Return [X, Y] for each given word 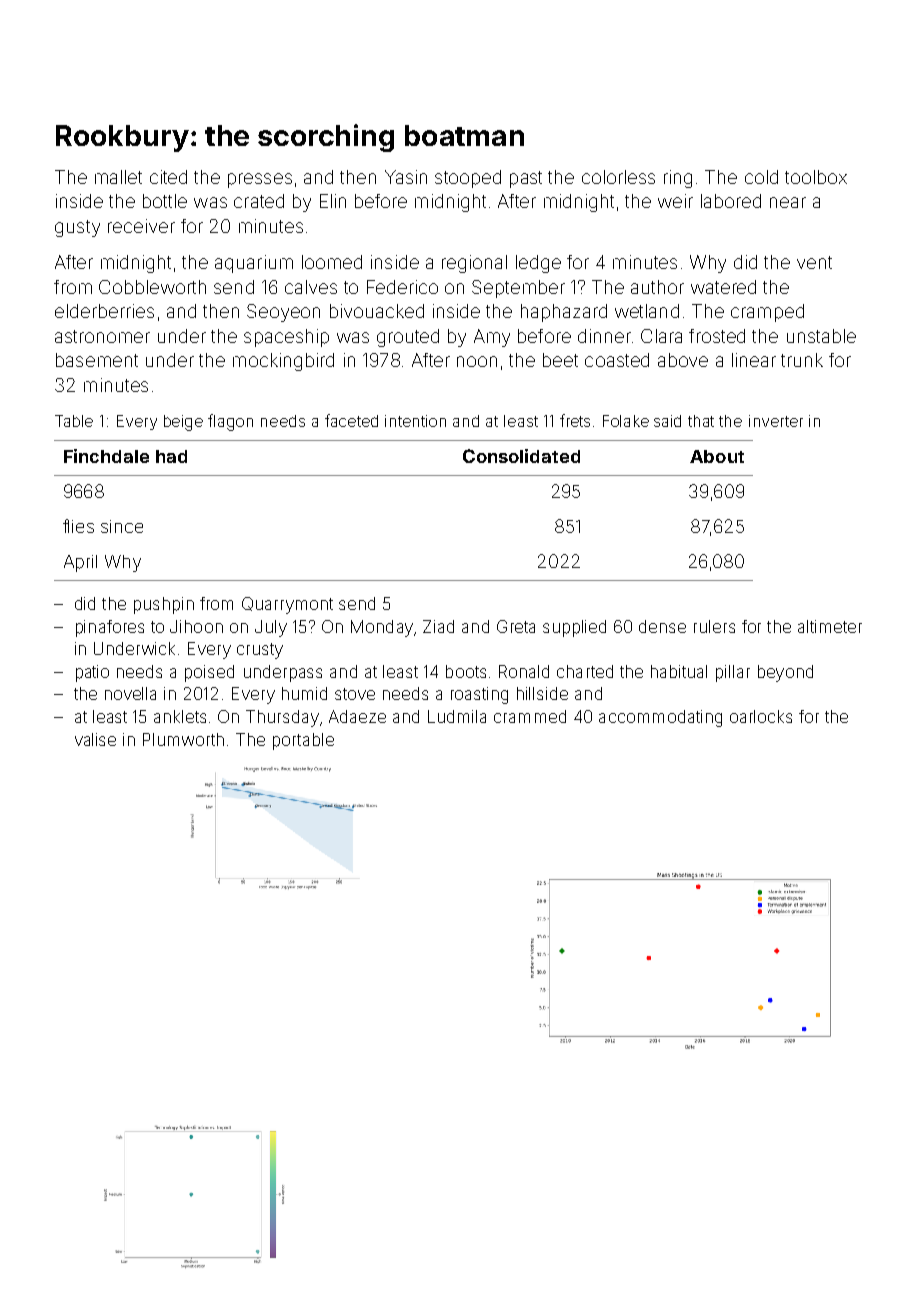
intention [415, 421]
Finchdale [106, 456]
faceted [351, 420]
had [171, 456]
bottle [165, 201]
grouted [408, 338]
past [526, 179]
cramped [767, 313]
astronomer [102, 336]
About [717, 456]
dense [662, 626]
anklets [180, 716]
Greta [516, 626]
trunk [802, 360]
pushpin [164, 605]
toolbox [816, 177]
